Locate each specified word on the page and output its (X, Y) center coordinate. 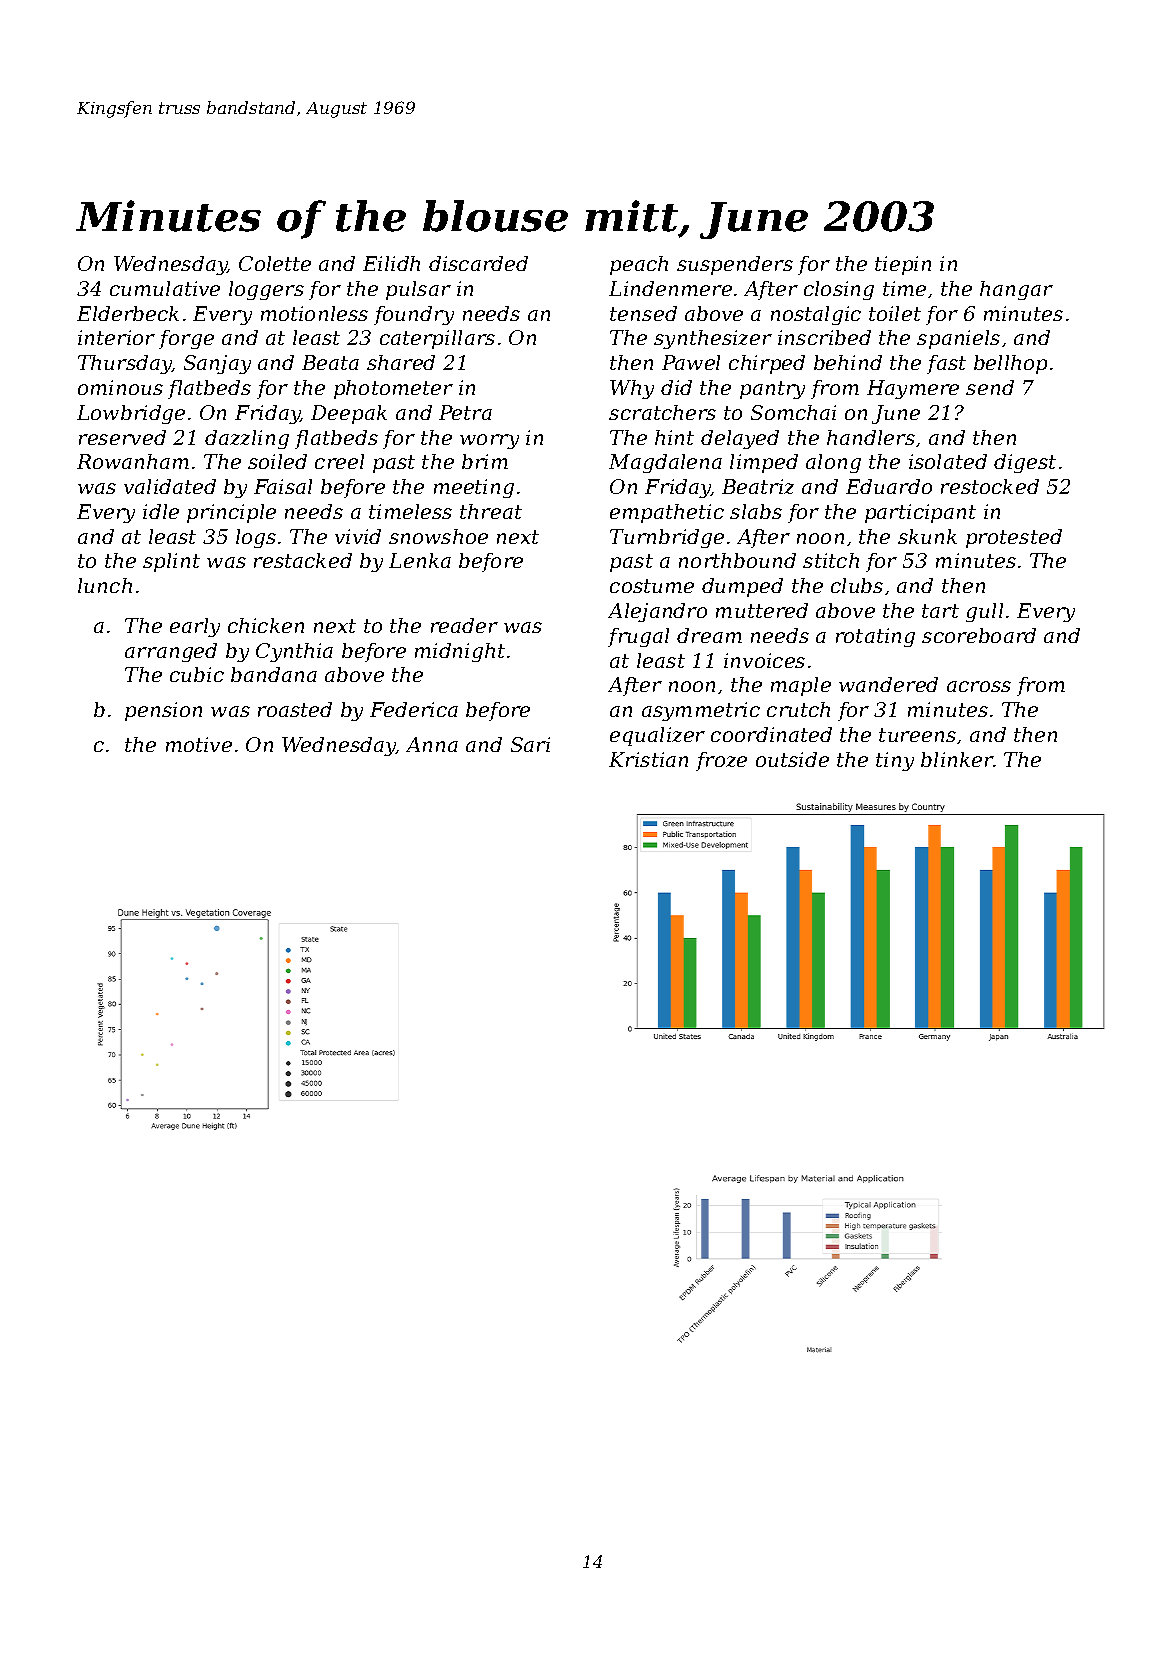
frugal (638, 637)
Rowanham (133, 461)
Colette (275, 263)
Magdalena (665, 463)
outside (792, 759)
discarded (478, 263)
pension (163, 711)
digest (1025, 463)
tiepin (903, 265)
